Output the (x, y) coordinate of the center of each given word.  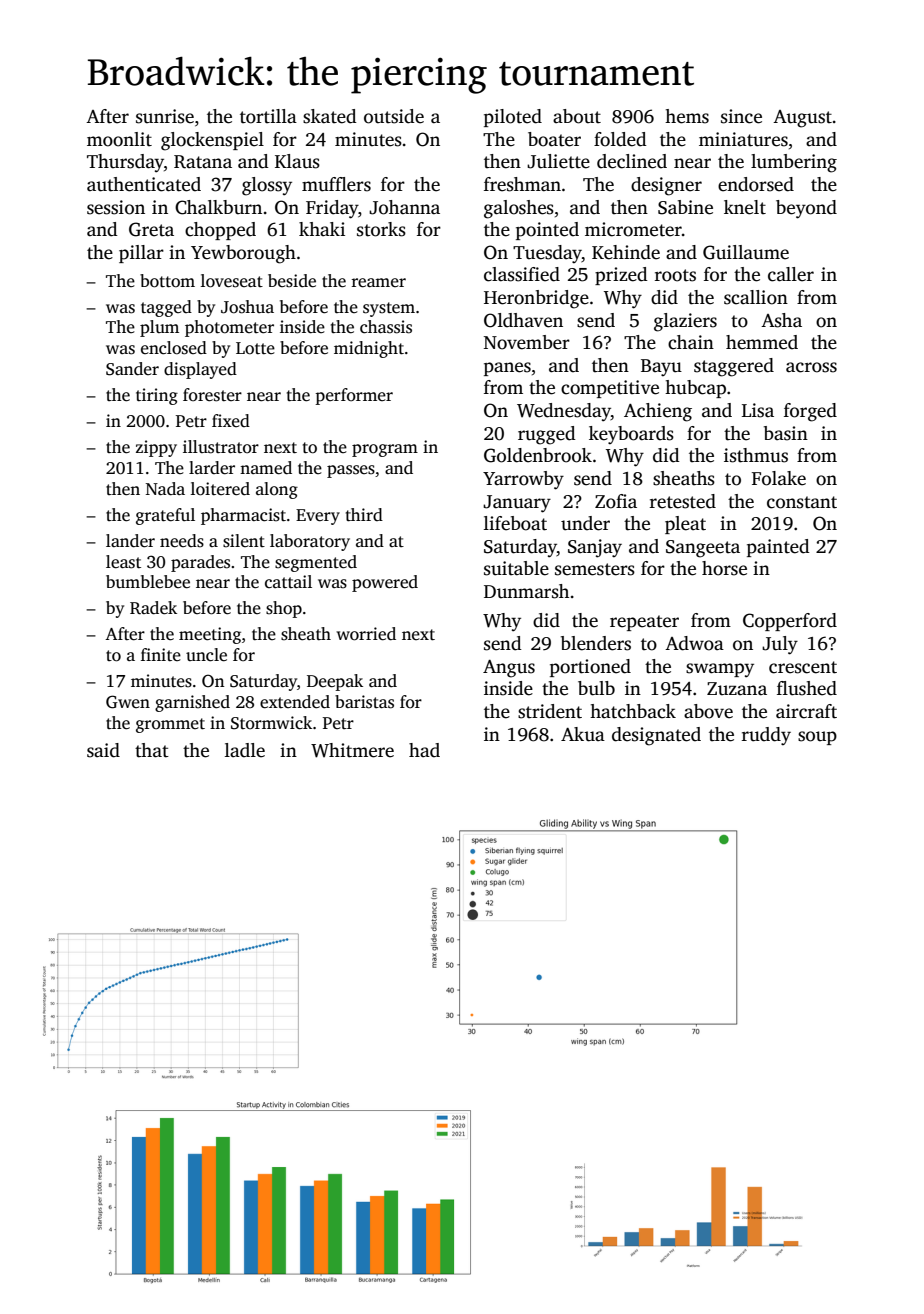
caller (791, 274)
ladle (245, 750)
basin (786, 433)
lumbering (794, 163)
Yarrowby (523, 480)
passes (351, 471)
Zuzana (737, 689)
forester (212, 395)
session (116, 207)
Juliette (558, 161)
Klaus (297, 161)
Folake (779, 478)
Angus (509, 669)
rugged (547, 435)
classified (522, 274)
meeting (210, 635)
